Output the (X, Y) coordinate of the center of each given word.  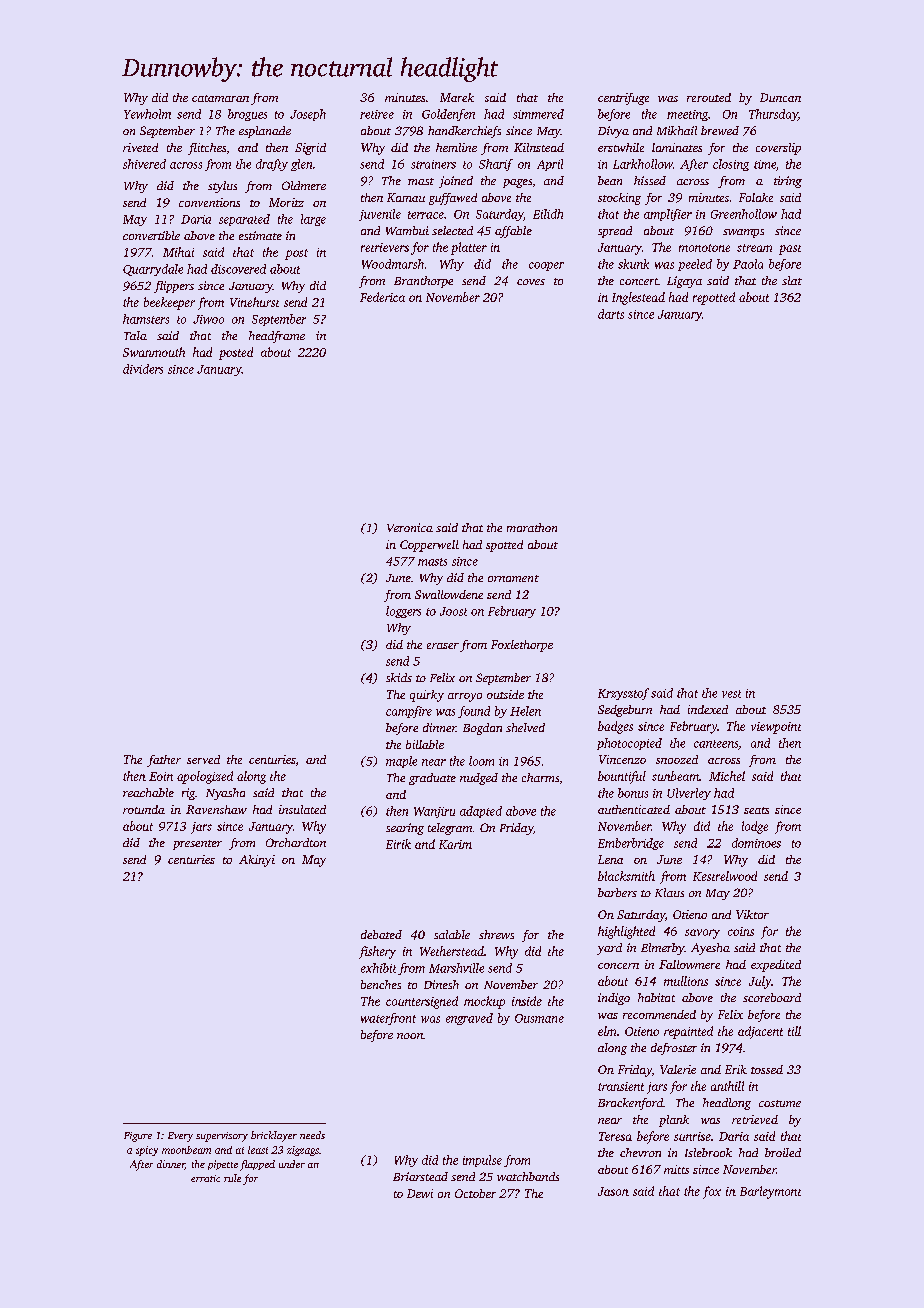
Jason (613, 1191)
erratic (205, 1178)
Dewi (420, 1193)
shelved (525, 727)
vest (731, 694)
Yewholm (147, 114)
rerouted (709, 97)
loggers (403, 612)
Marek (457, 97)
